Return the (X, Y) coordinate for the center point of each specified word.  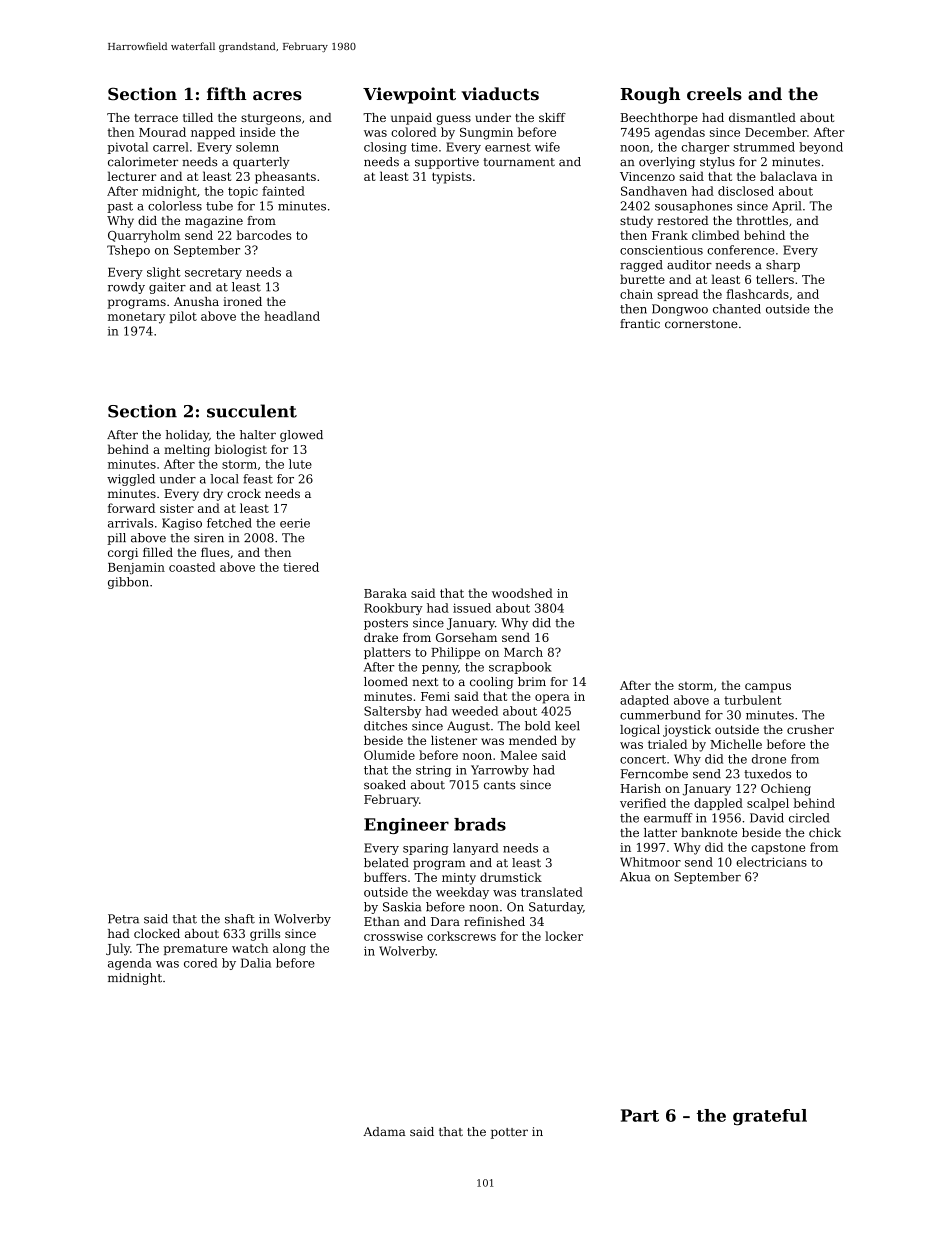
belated (386, 863)
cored (200, 963)
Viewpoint (409, 95)
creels (714, 94)
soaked (385, 785)
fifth (226, 94)
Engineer (406, 826)
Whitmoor (650, 862)
